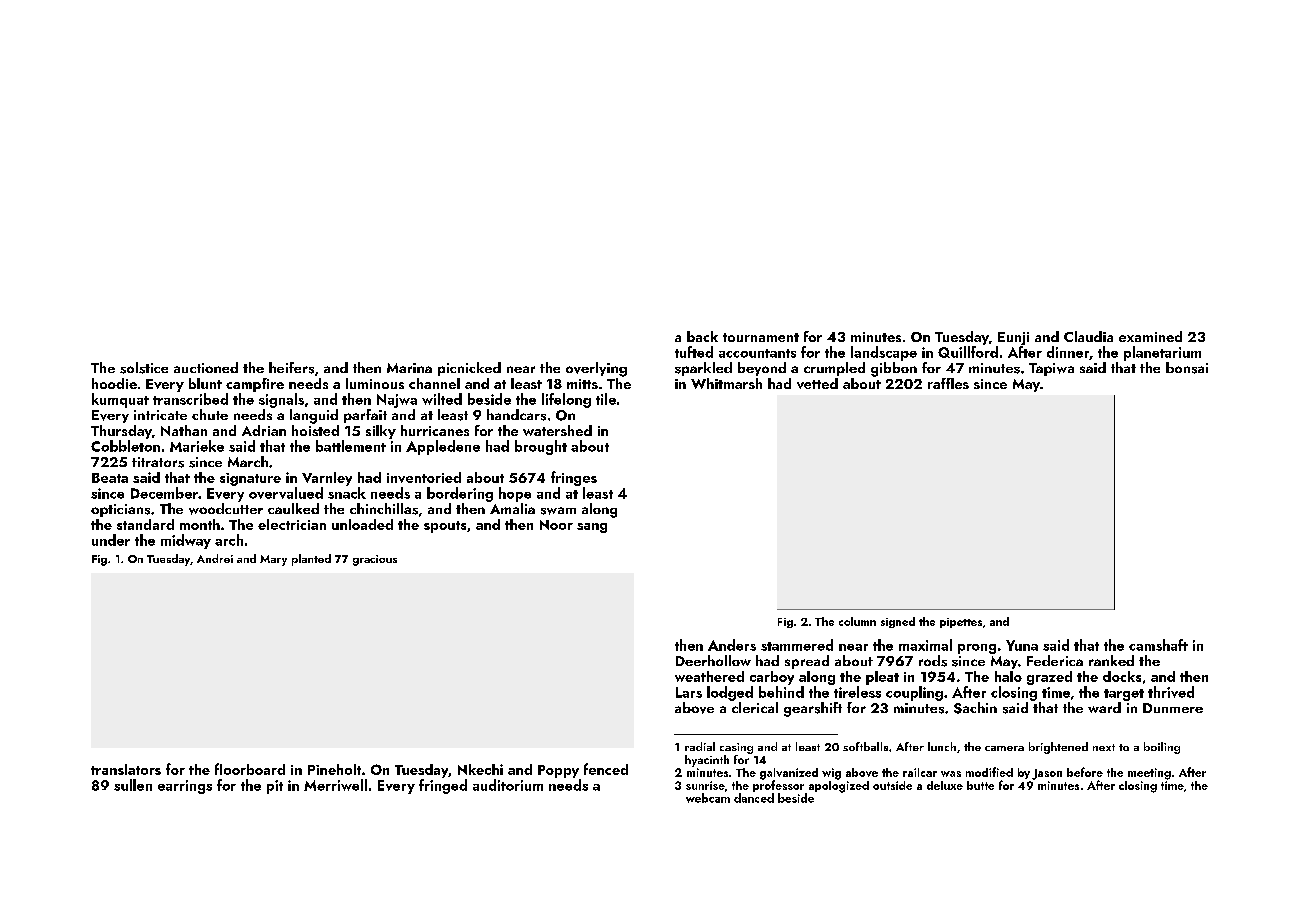  Describe the element at coordinates (761, 337) in the page. I see `tournament` at that location.
